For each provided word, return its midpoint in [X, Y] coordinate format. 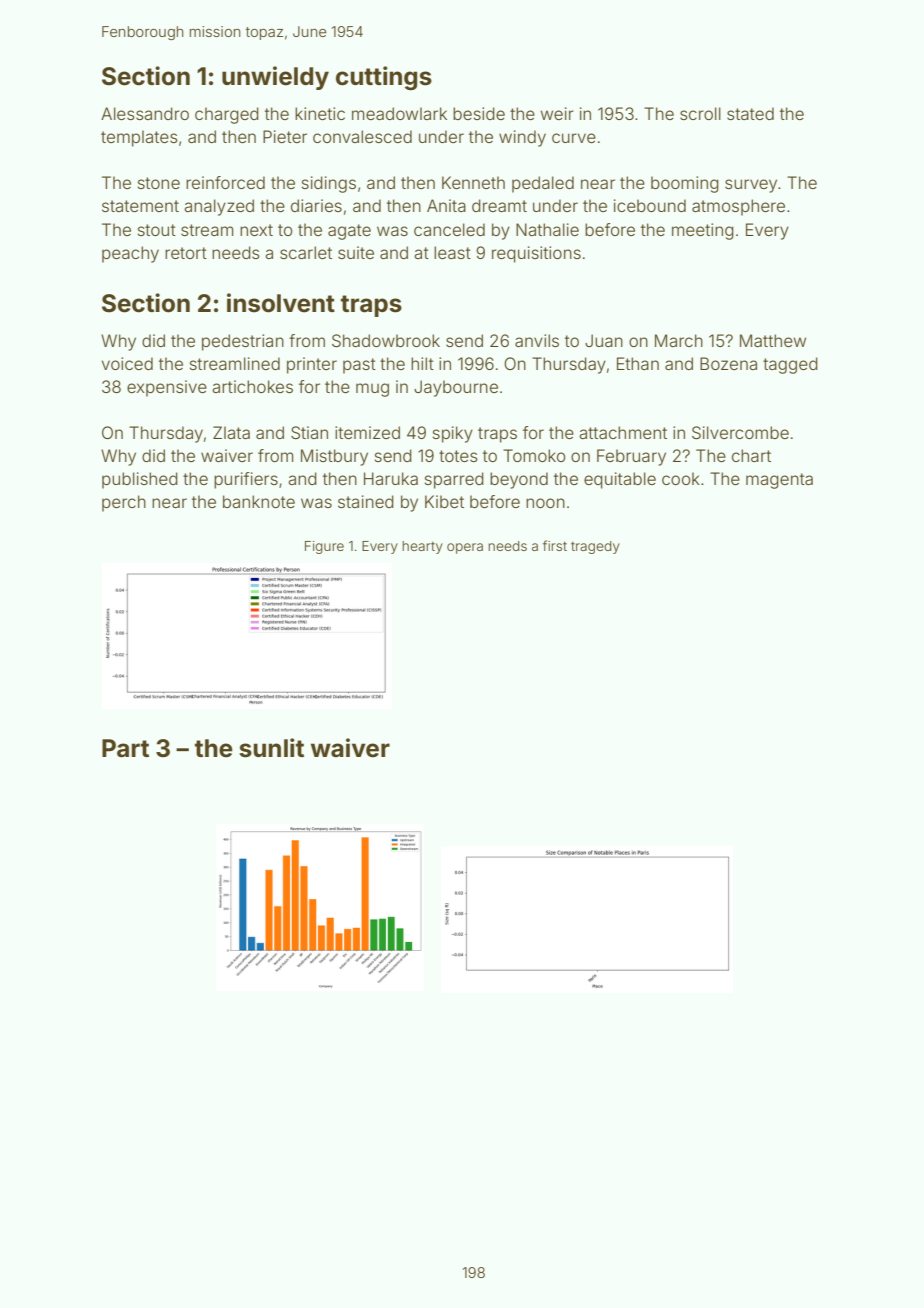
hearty [422, 547]
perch [124, 503]
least [452, 252]
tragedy [595, 547]
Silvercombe [740, 432]
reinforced [225, 182]
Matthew [773, 340]
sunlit [271, 748]
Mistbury [334, 457]
